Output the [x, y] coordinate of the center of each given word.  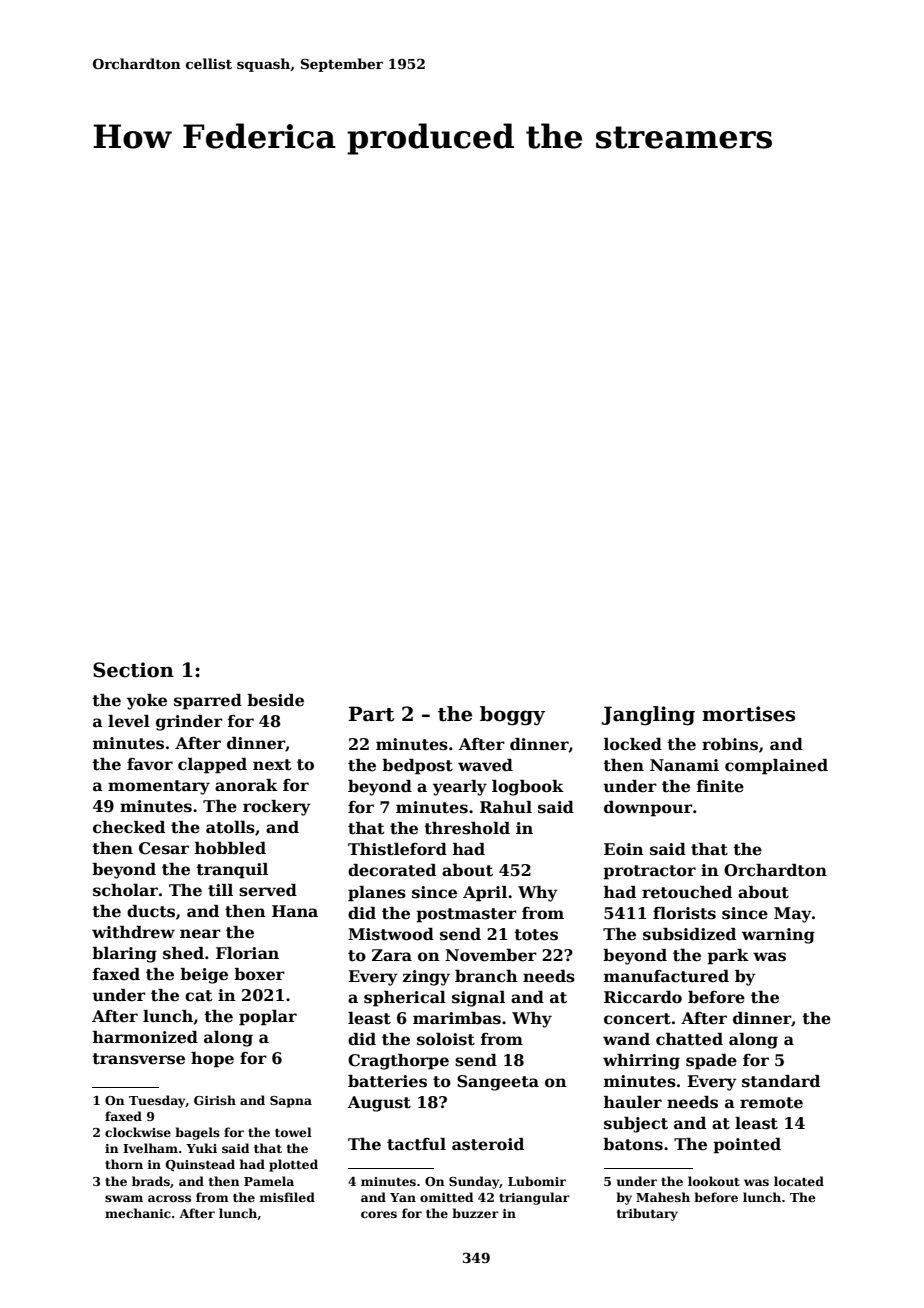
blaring [124, 955]
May [793, 915]
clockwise [138, 1132]
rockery [277, 808]
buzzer [475, 1213]
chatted [689, 1039]
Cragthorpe [398, 1062]
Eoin [624, 849]
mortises [748, 714]
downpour [648, 809]
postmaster [466, 915]
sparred [208, 702]
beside [275, 700]
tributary [647, 1214]
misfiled [287, 1197]
